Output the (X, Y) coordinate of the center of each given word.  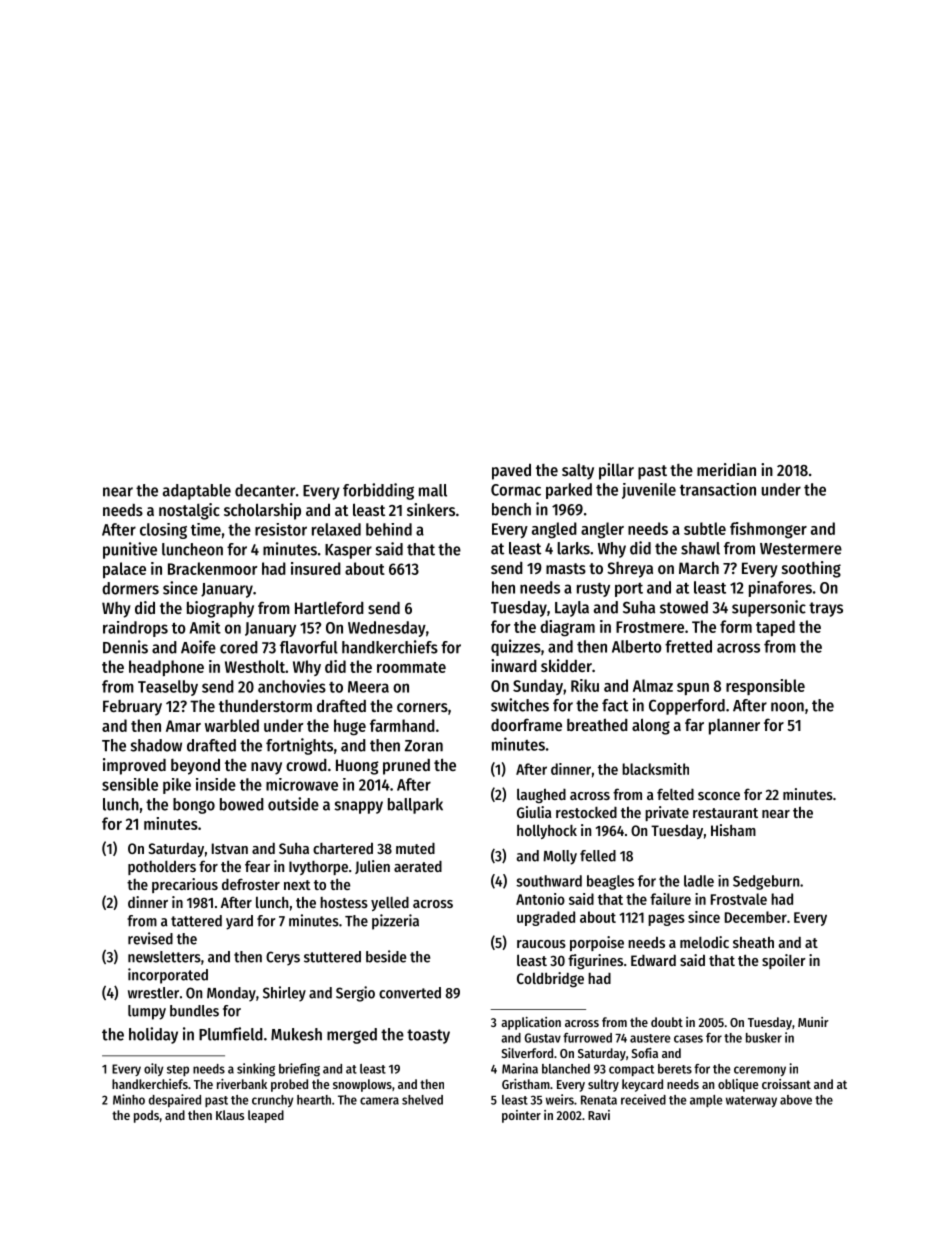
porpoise (597, 943)
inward (514, 665)
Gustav (543, 1038)
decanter (265, 490)
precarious (185, 885)
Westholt (255, 666)
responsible (765, 687)
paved (511, 471)
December (756, 917)
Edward (653, 960)
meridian (726, 469)
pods (146, 1116)
